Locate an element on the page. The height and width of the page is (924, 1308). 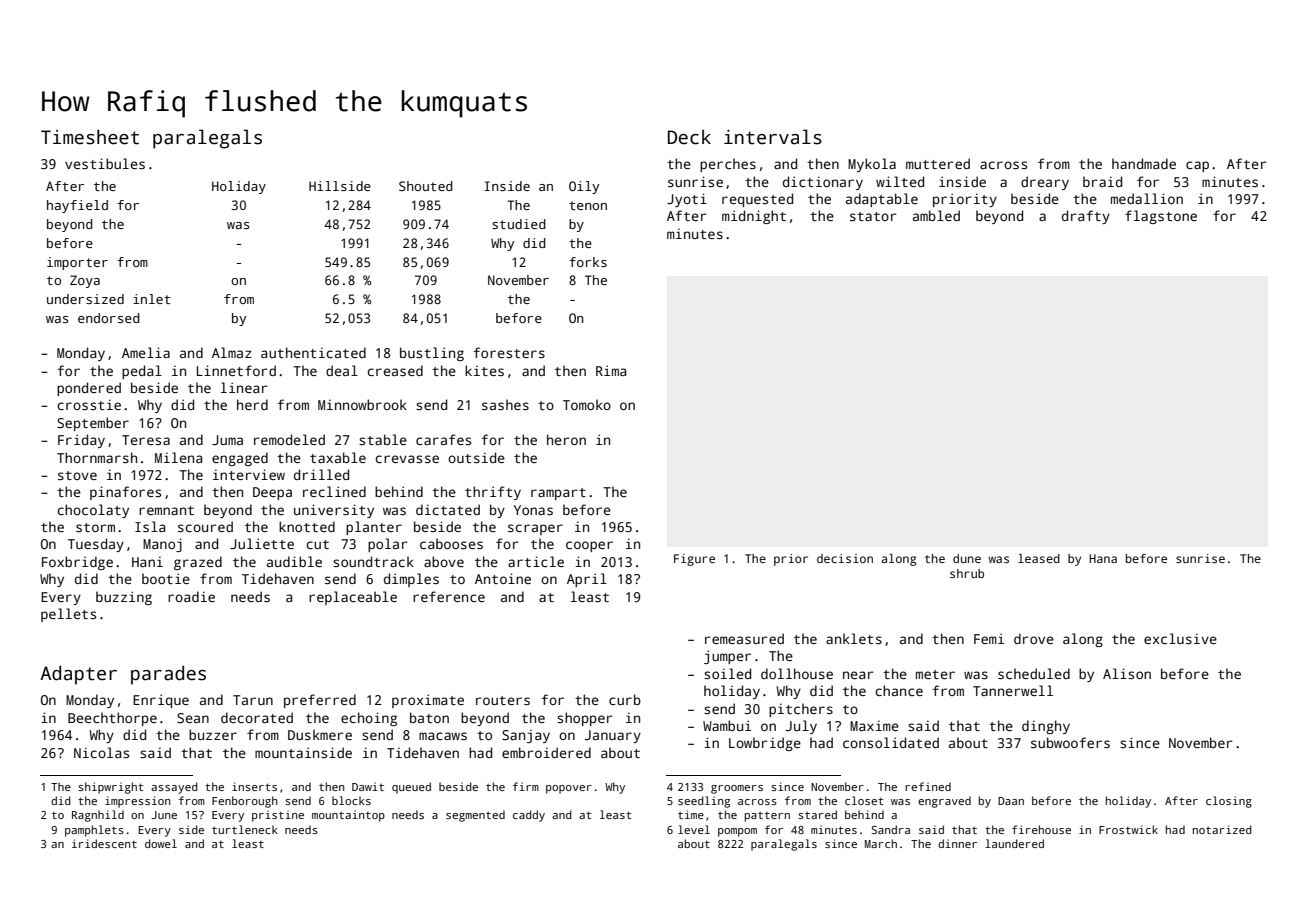
handmade is located at coordinates (1144, 163).
